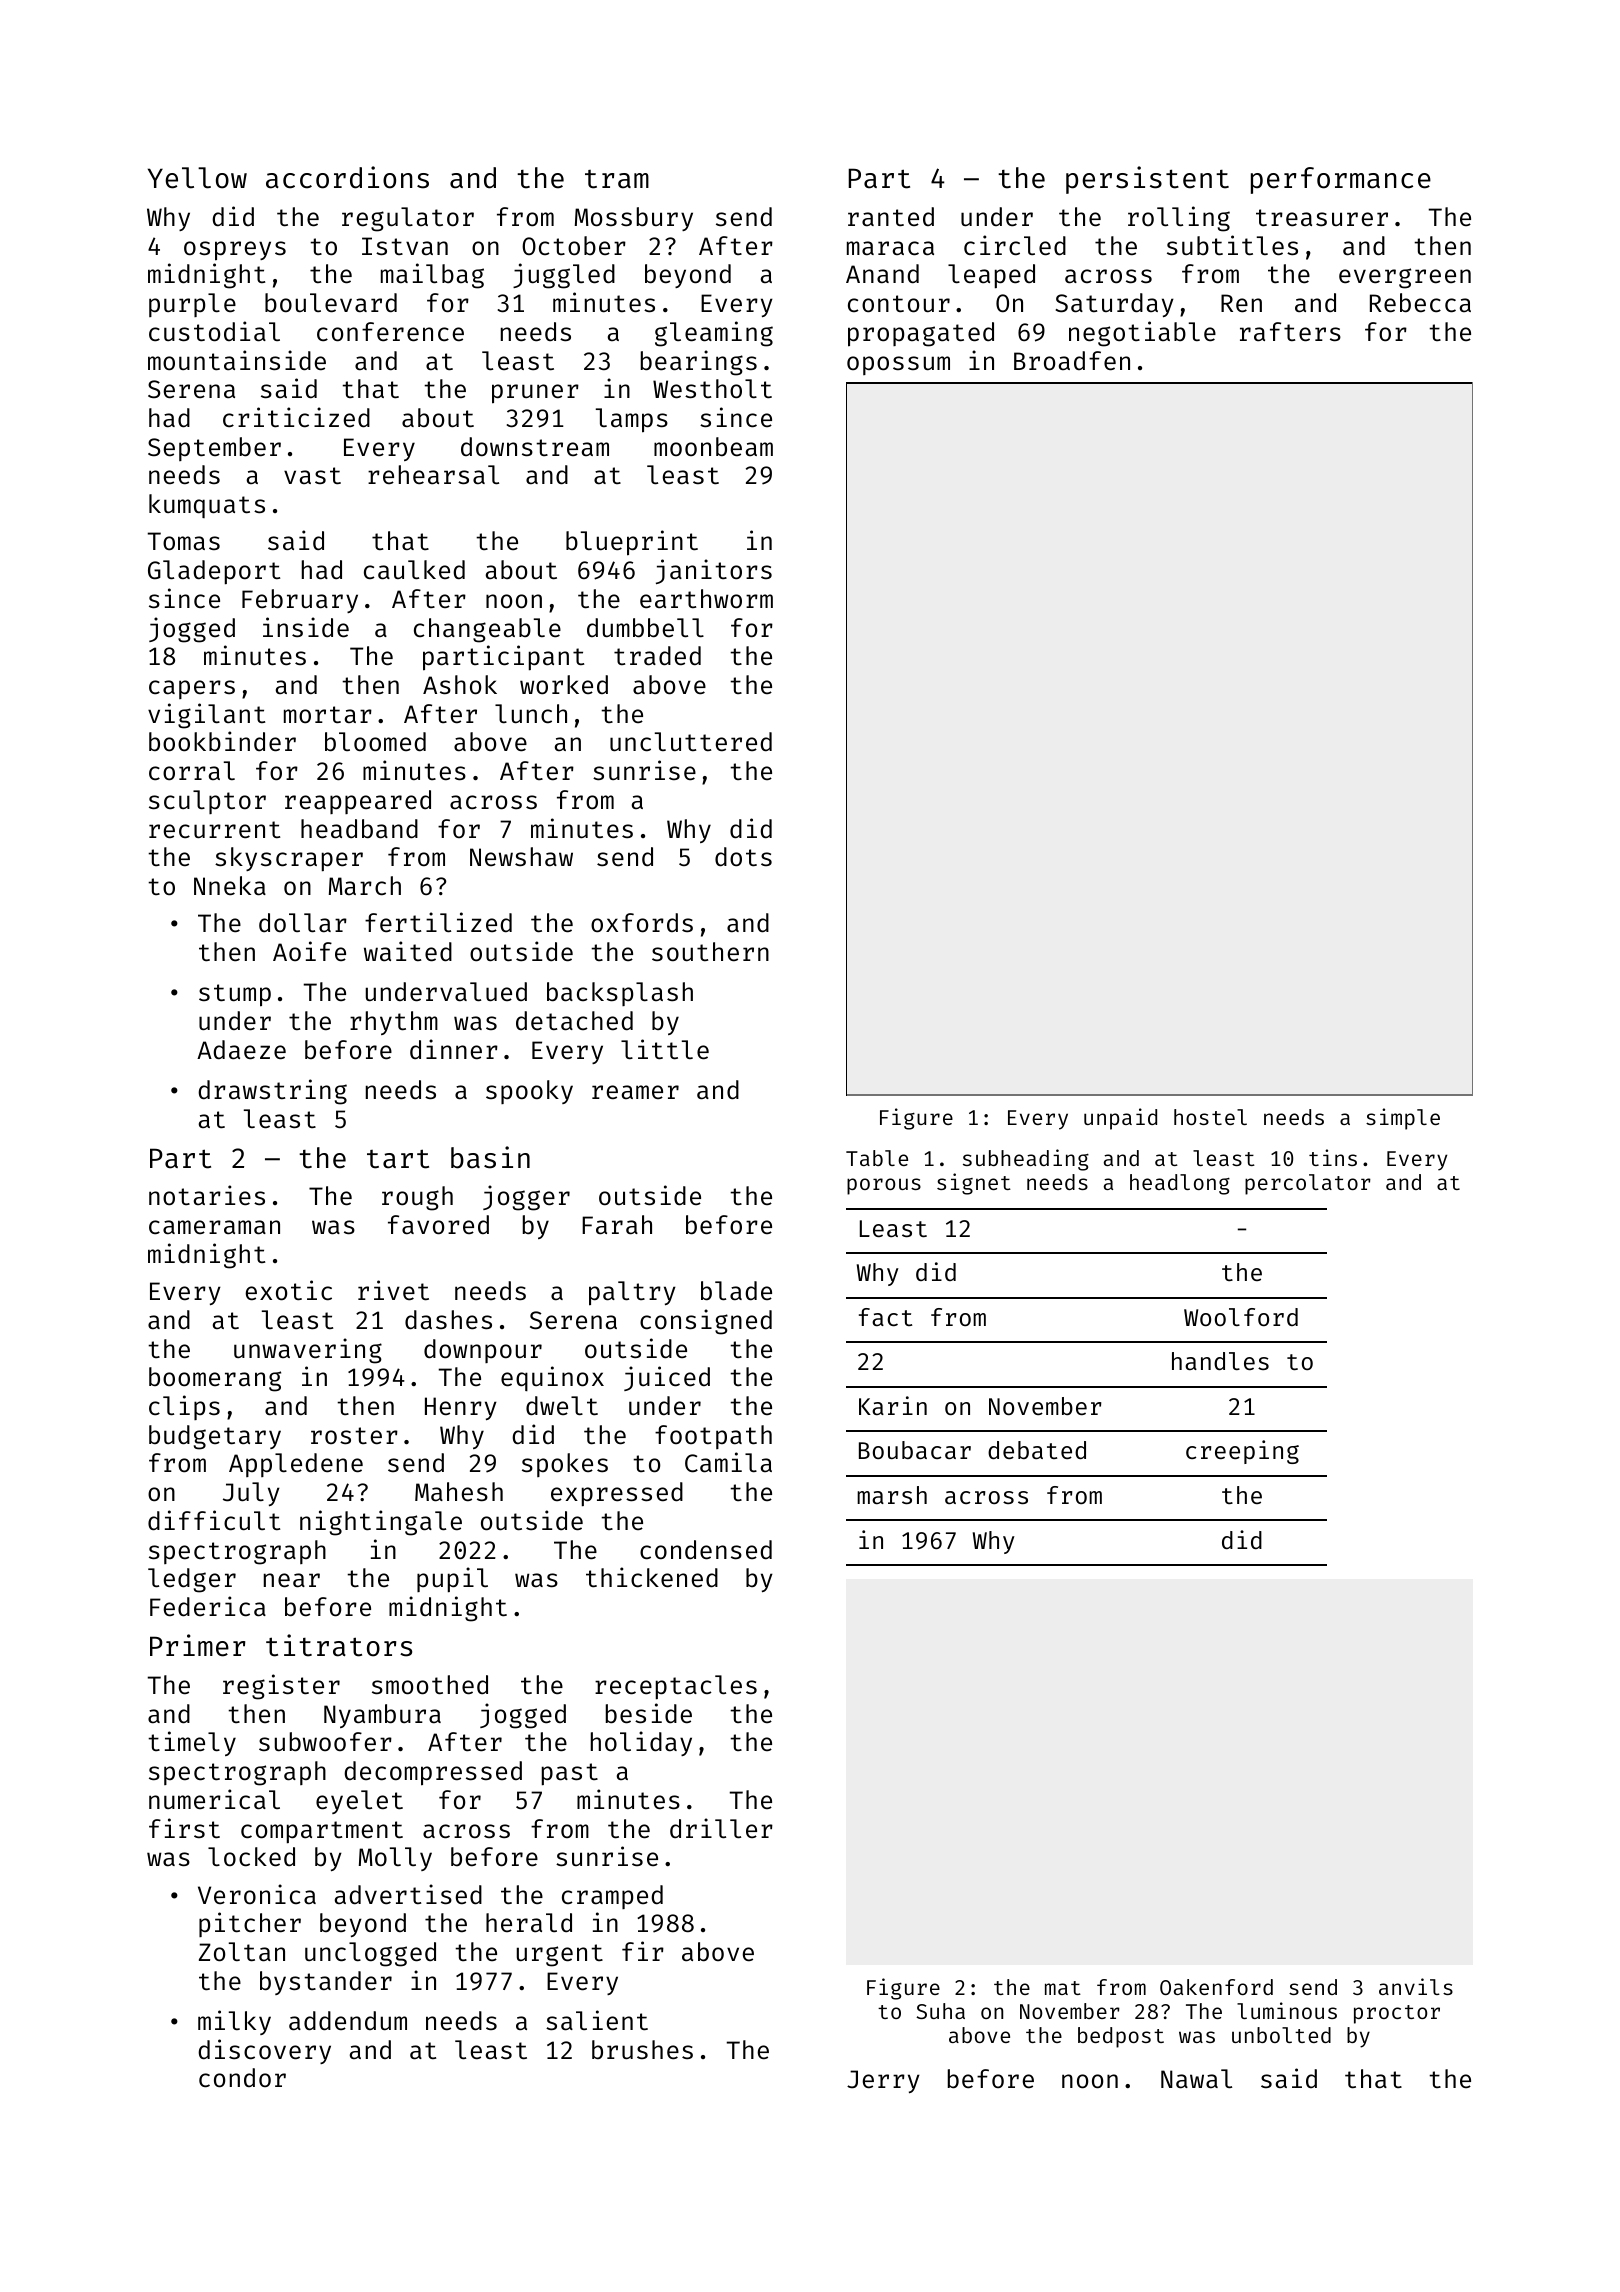 The height and width of the document is (2292, 1620). What do you see at coordinates (883, 2081) in the document?
I see `Jerry` at bounding box center [883, 2081].
